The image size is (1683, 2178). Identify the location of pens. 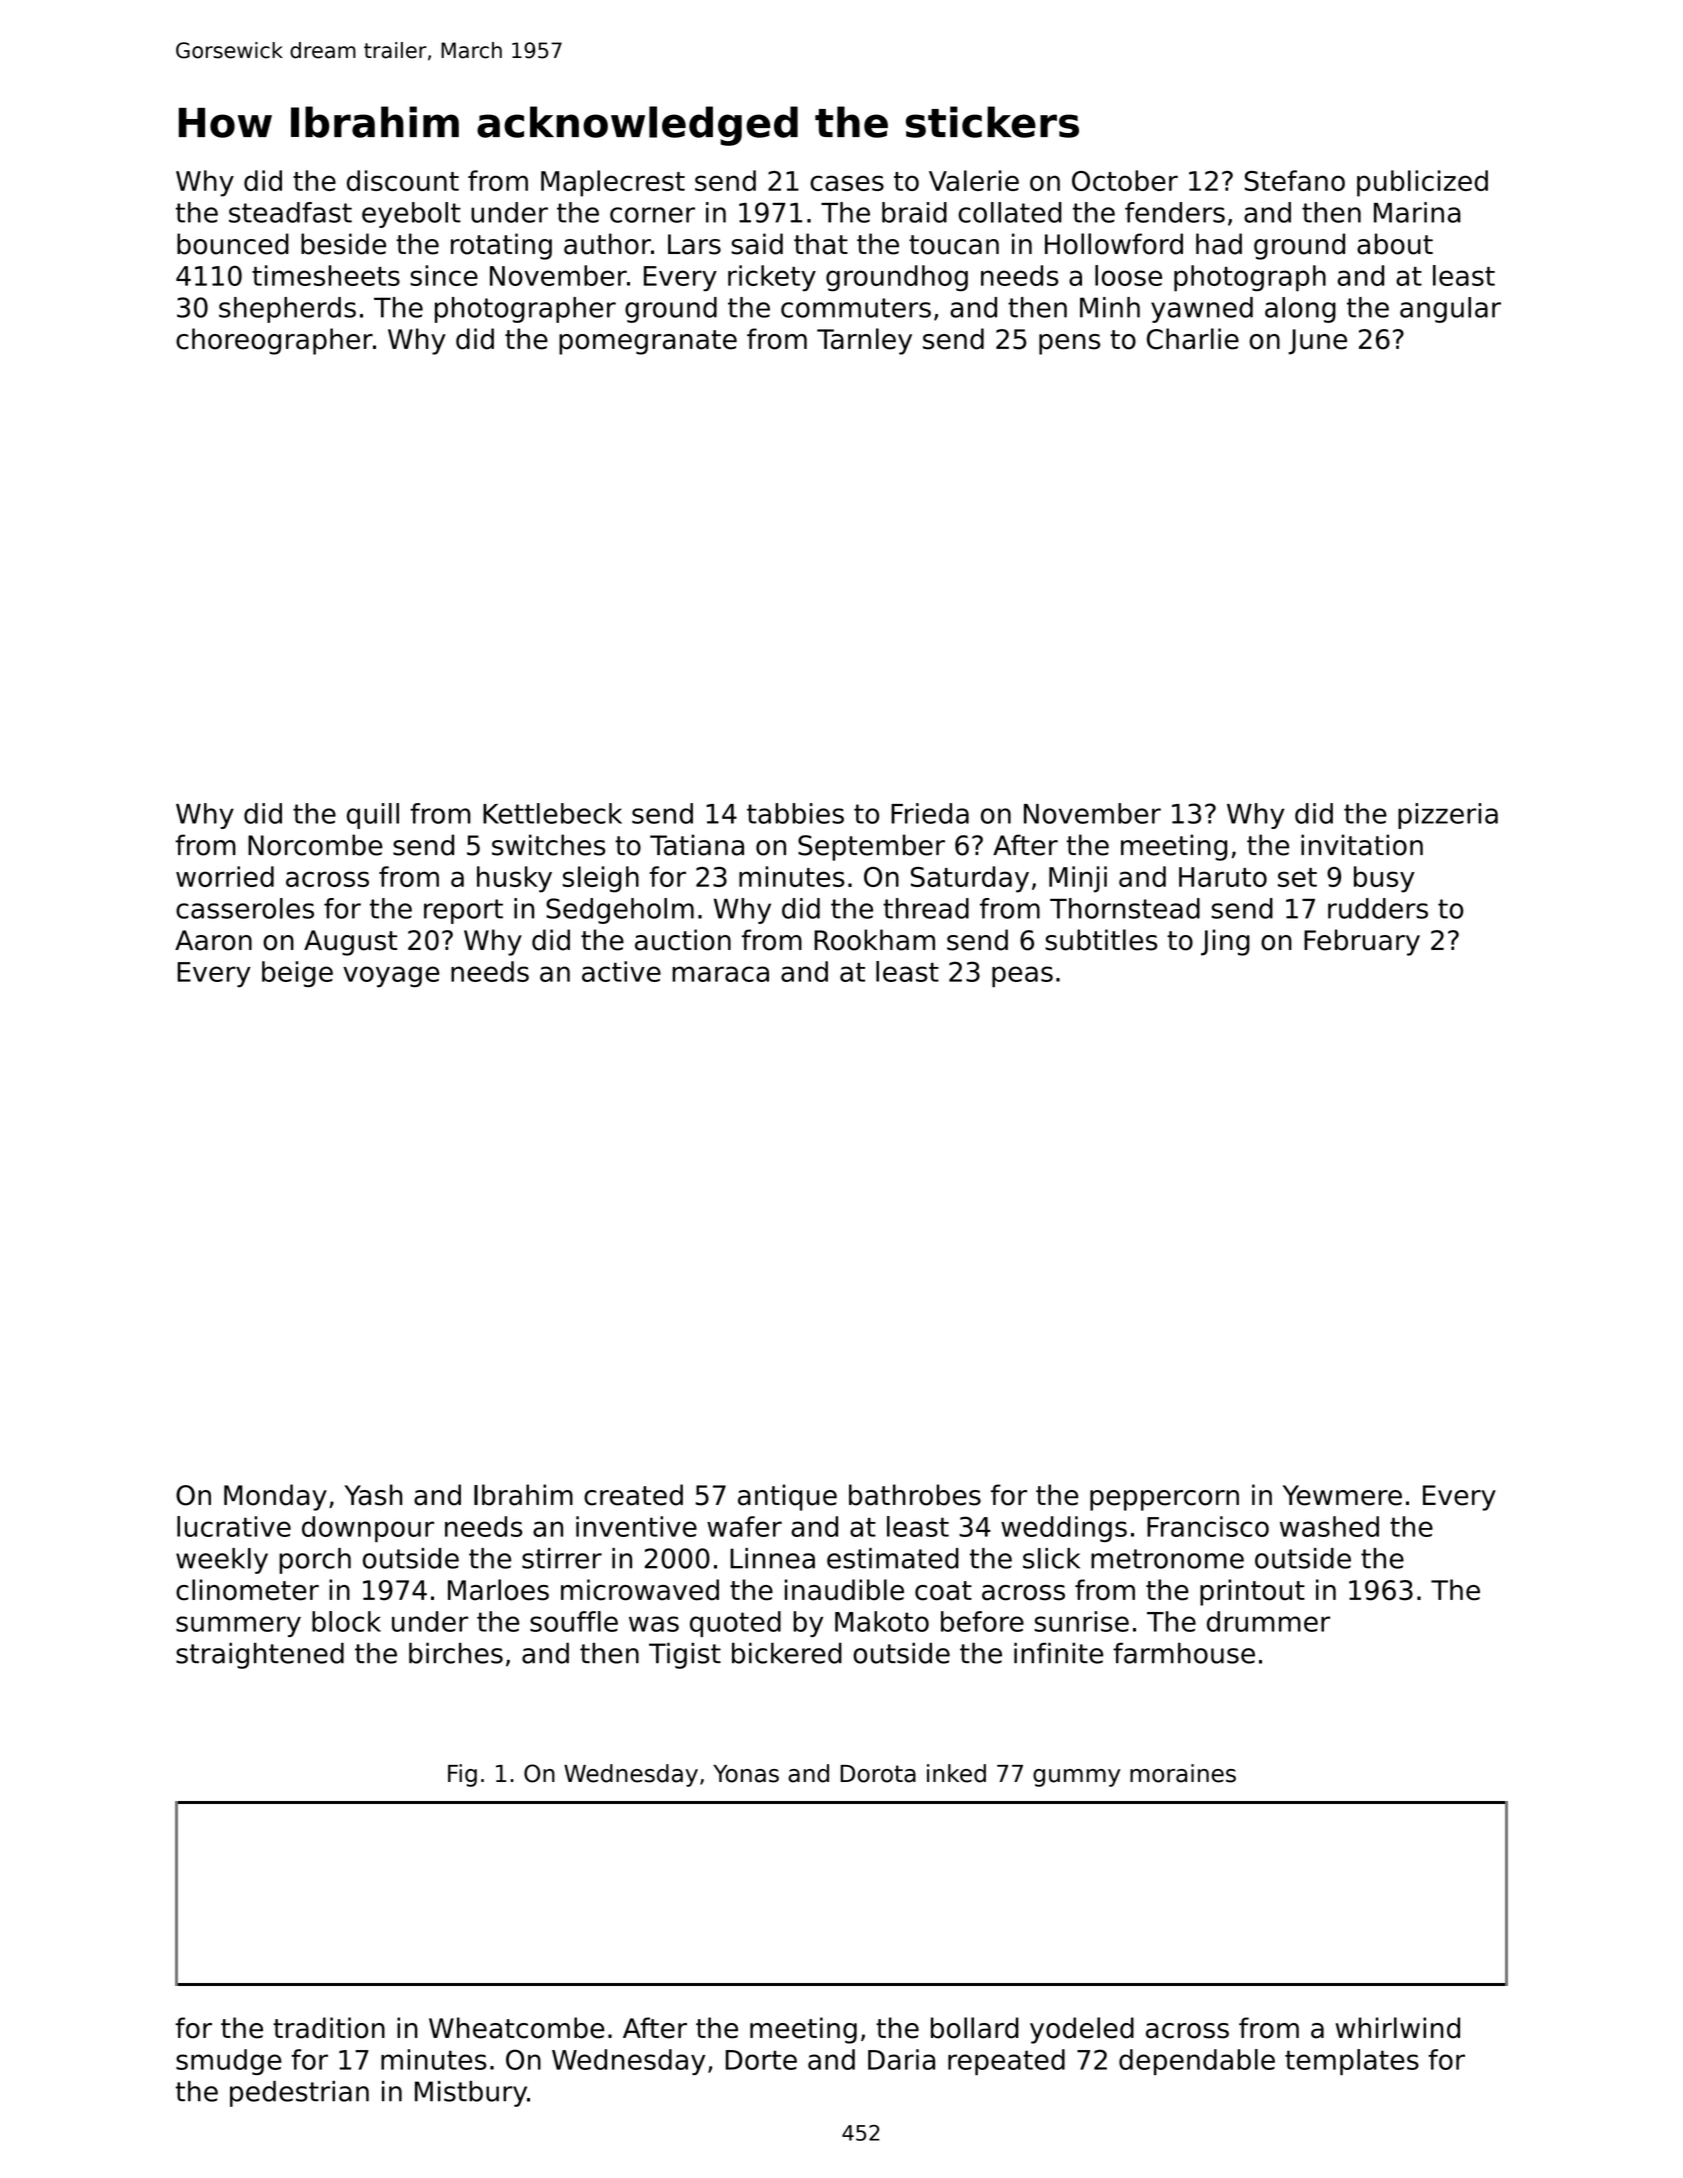
(1069, 344).
